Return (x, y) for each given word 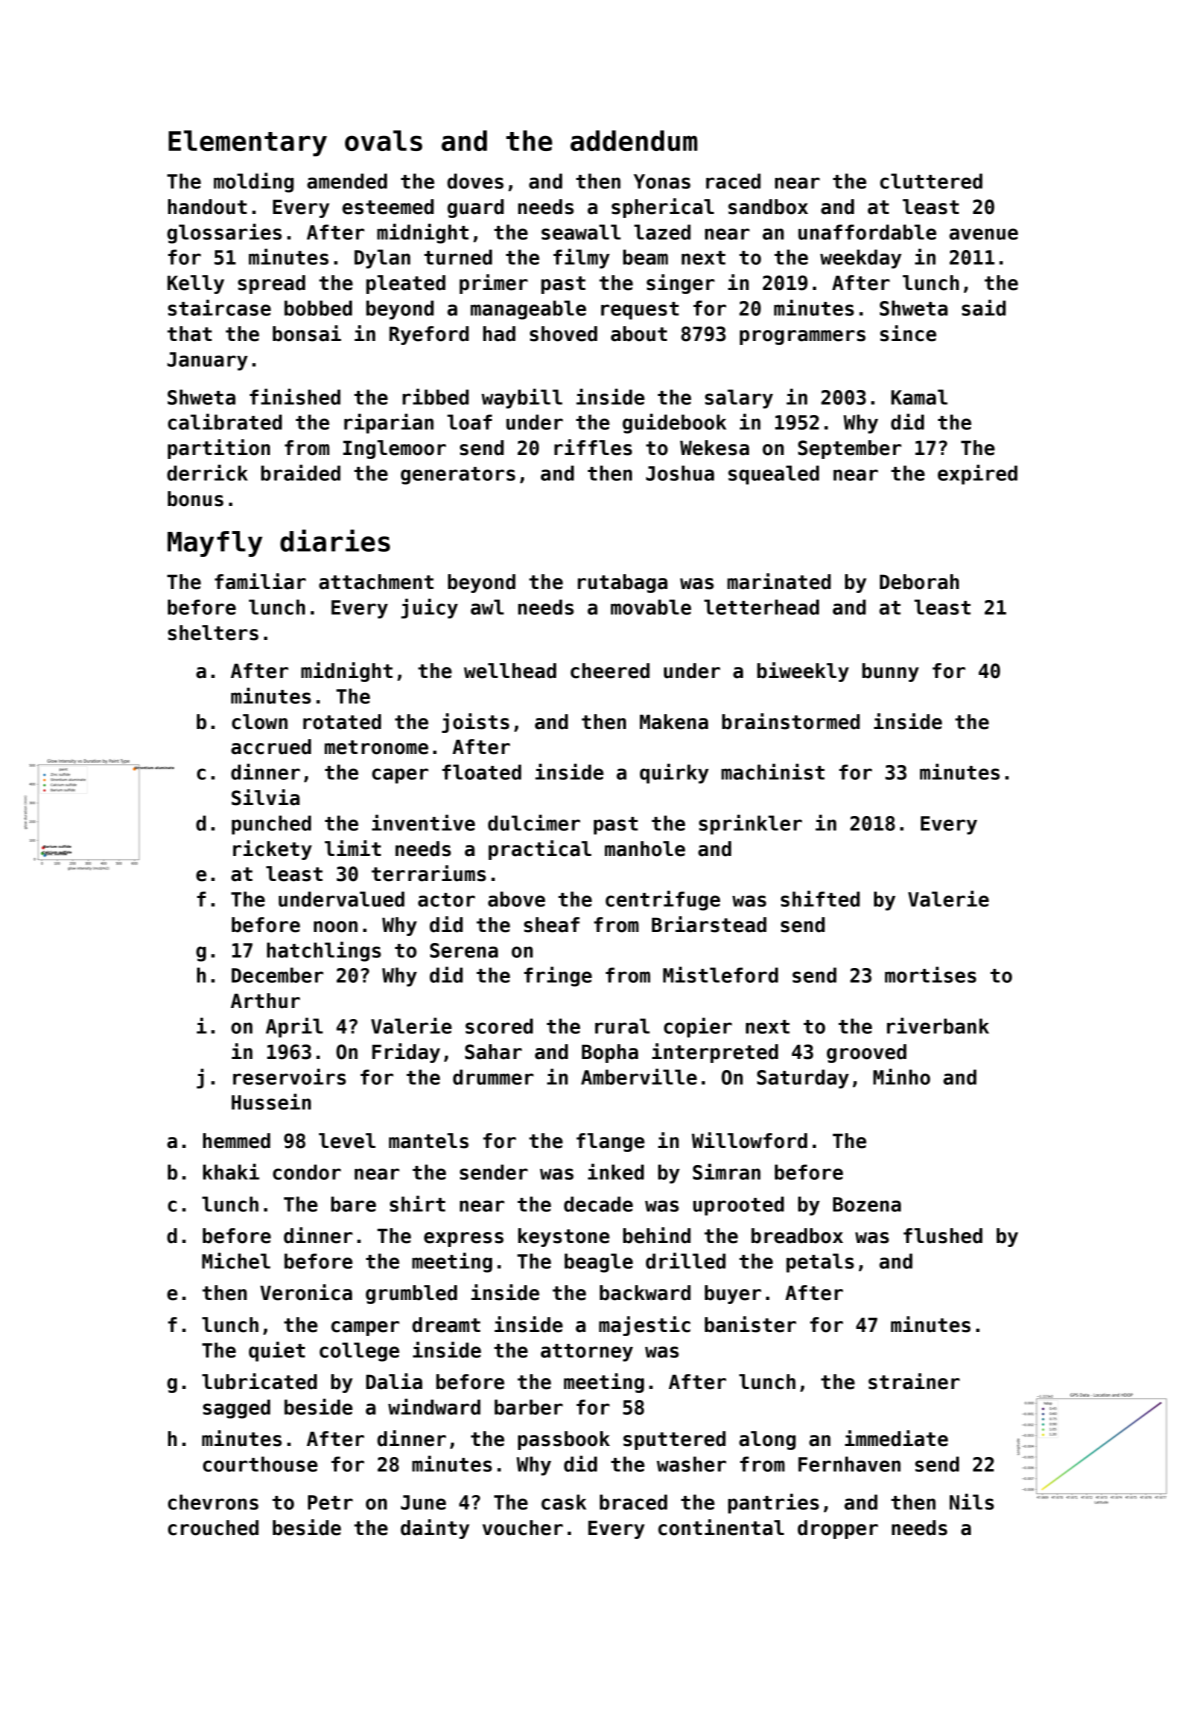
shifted (820, 898)
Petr (330, 1502)
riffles (593, 447)
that (189, 334)
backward (645, 1293)
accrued (271, 747)
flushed (943, 1236)
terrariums (428, 873)
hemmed (236, 1141)
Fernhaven (849, 1464)
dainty (435, 1529)
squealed (773, 475)
